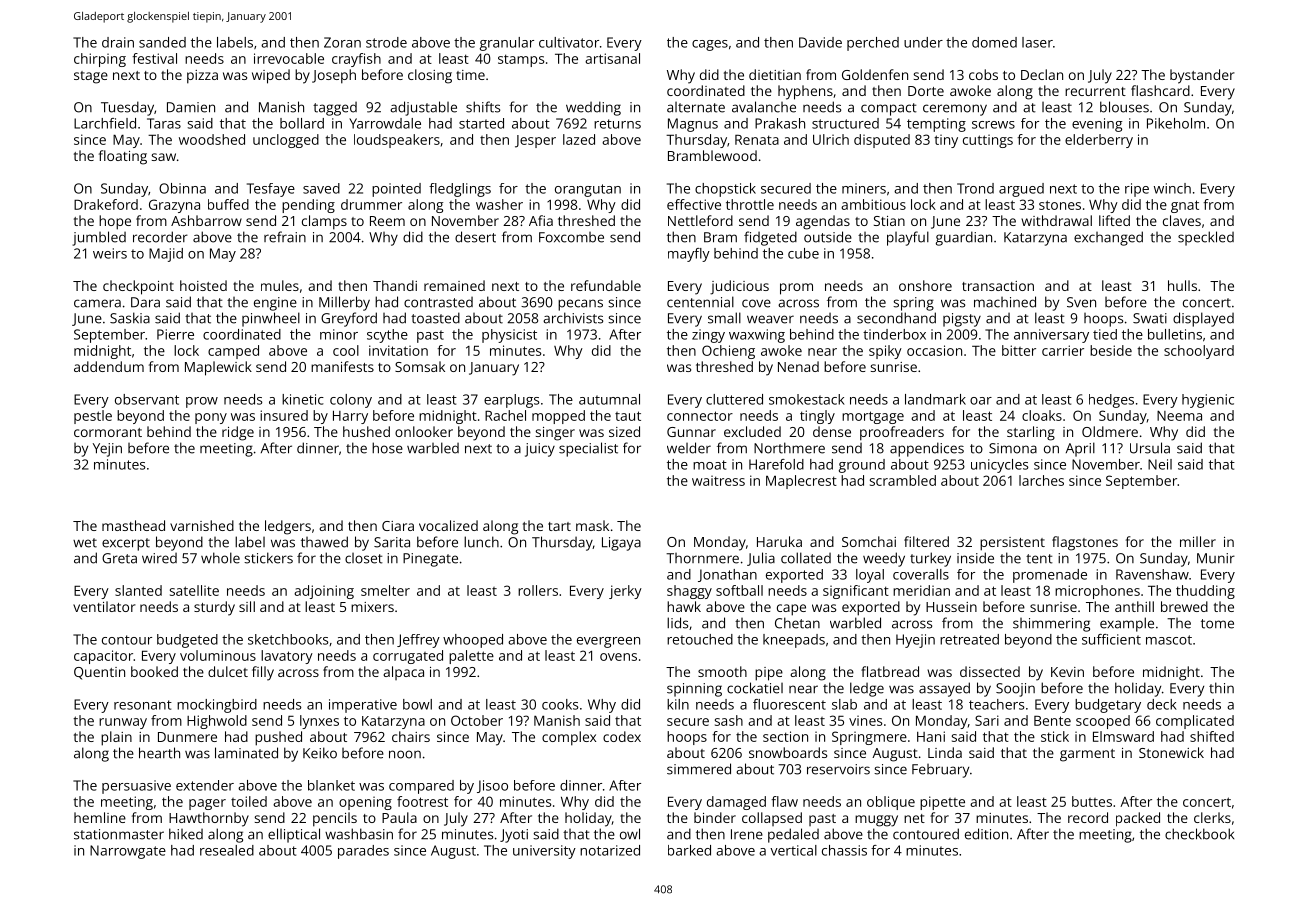 The height and width of the screenshot is (924, 1308). What do you see at coordinates (109, 366) in the screenshot?
I see `addendum` at bounding box center [109, 366].
